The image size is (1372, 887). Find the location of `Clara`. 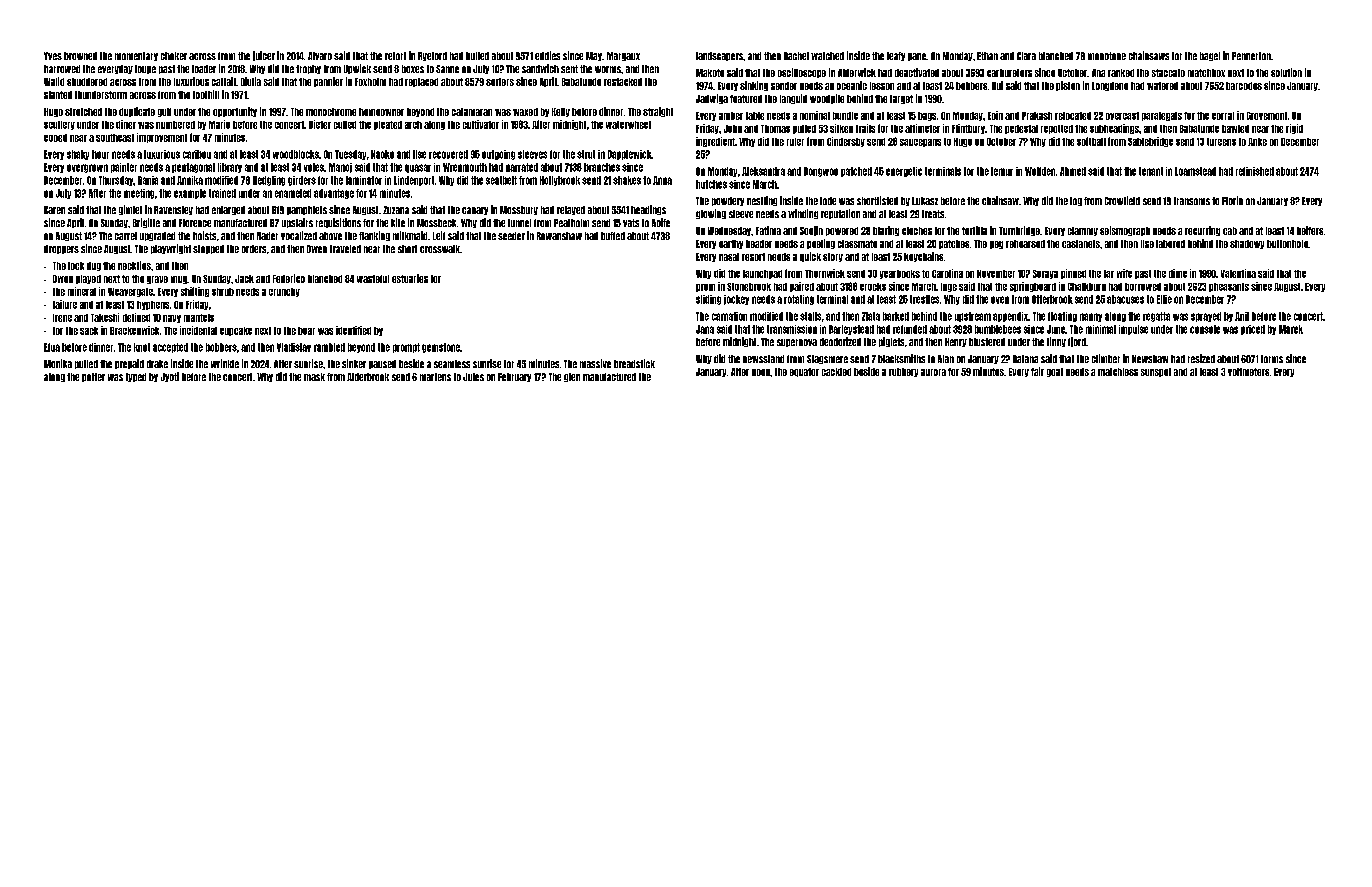

Clara is located at coordinates (1026, 56).
